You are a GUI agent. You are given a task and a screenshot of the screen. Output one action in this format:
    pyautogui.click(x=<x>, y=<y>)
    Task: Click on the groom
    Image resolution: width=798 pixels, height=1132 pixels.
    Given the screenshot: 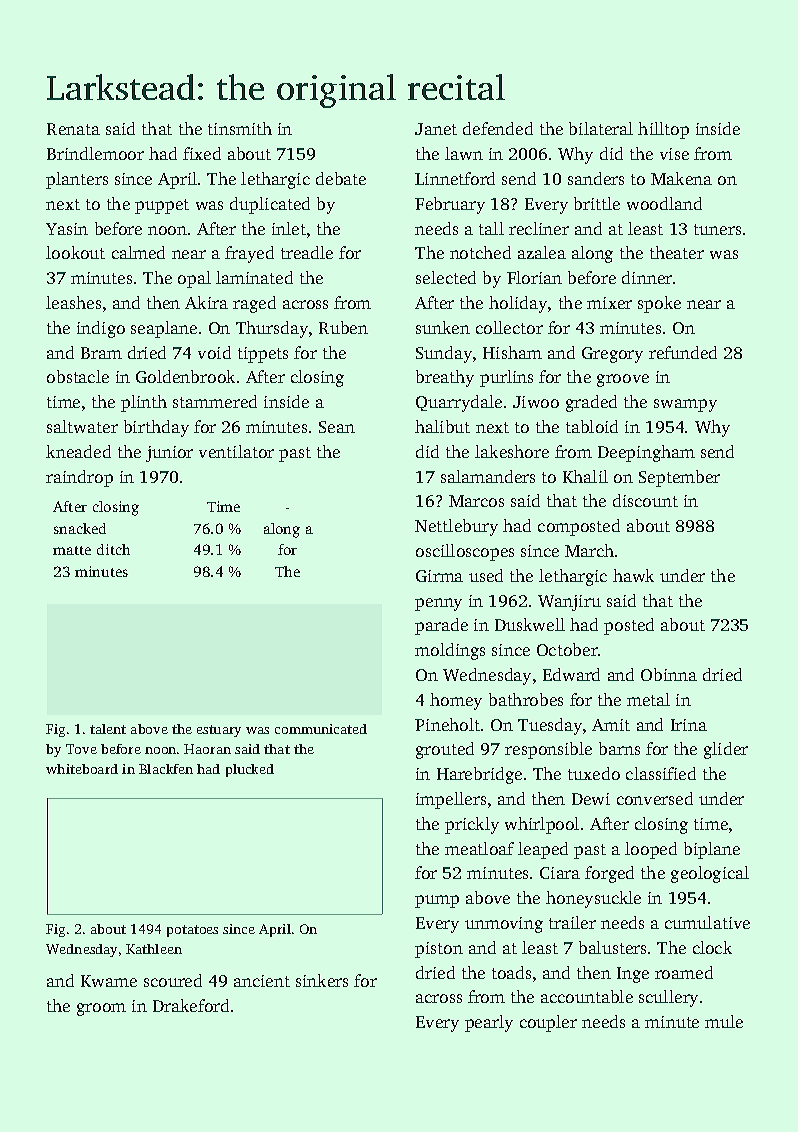 What is the action you would take?
    pyautogui.click(x=101, y=1009)
